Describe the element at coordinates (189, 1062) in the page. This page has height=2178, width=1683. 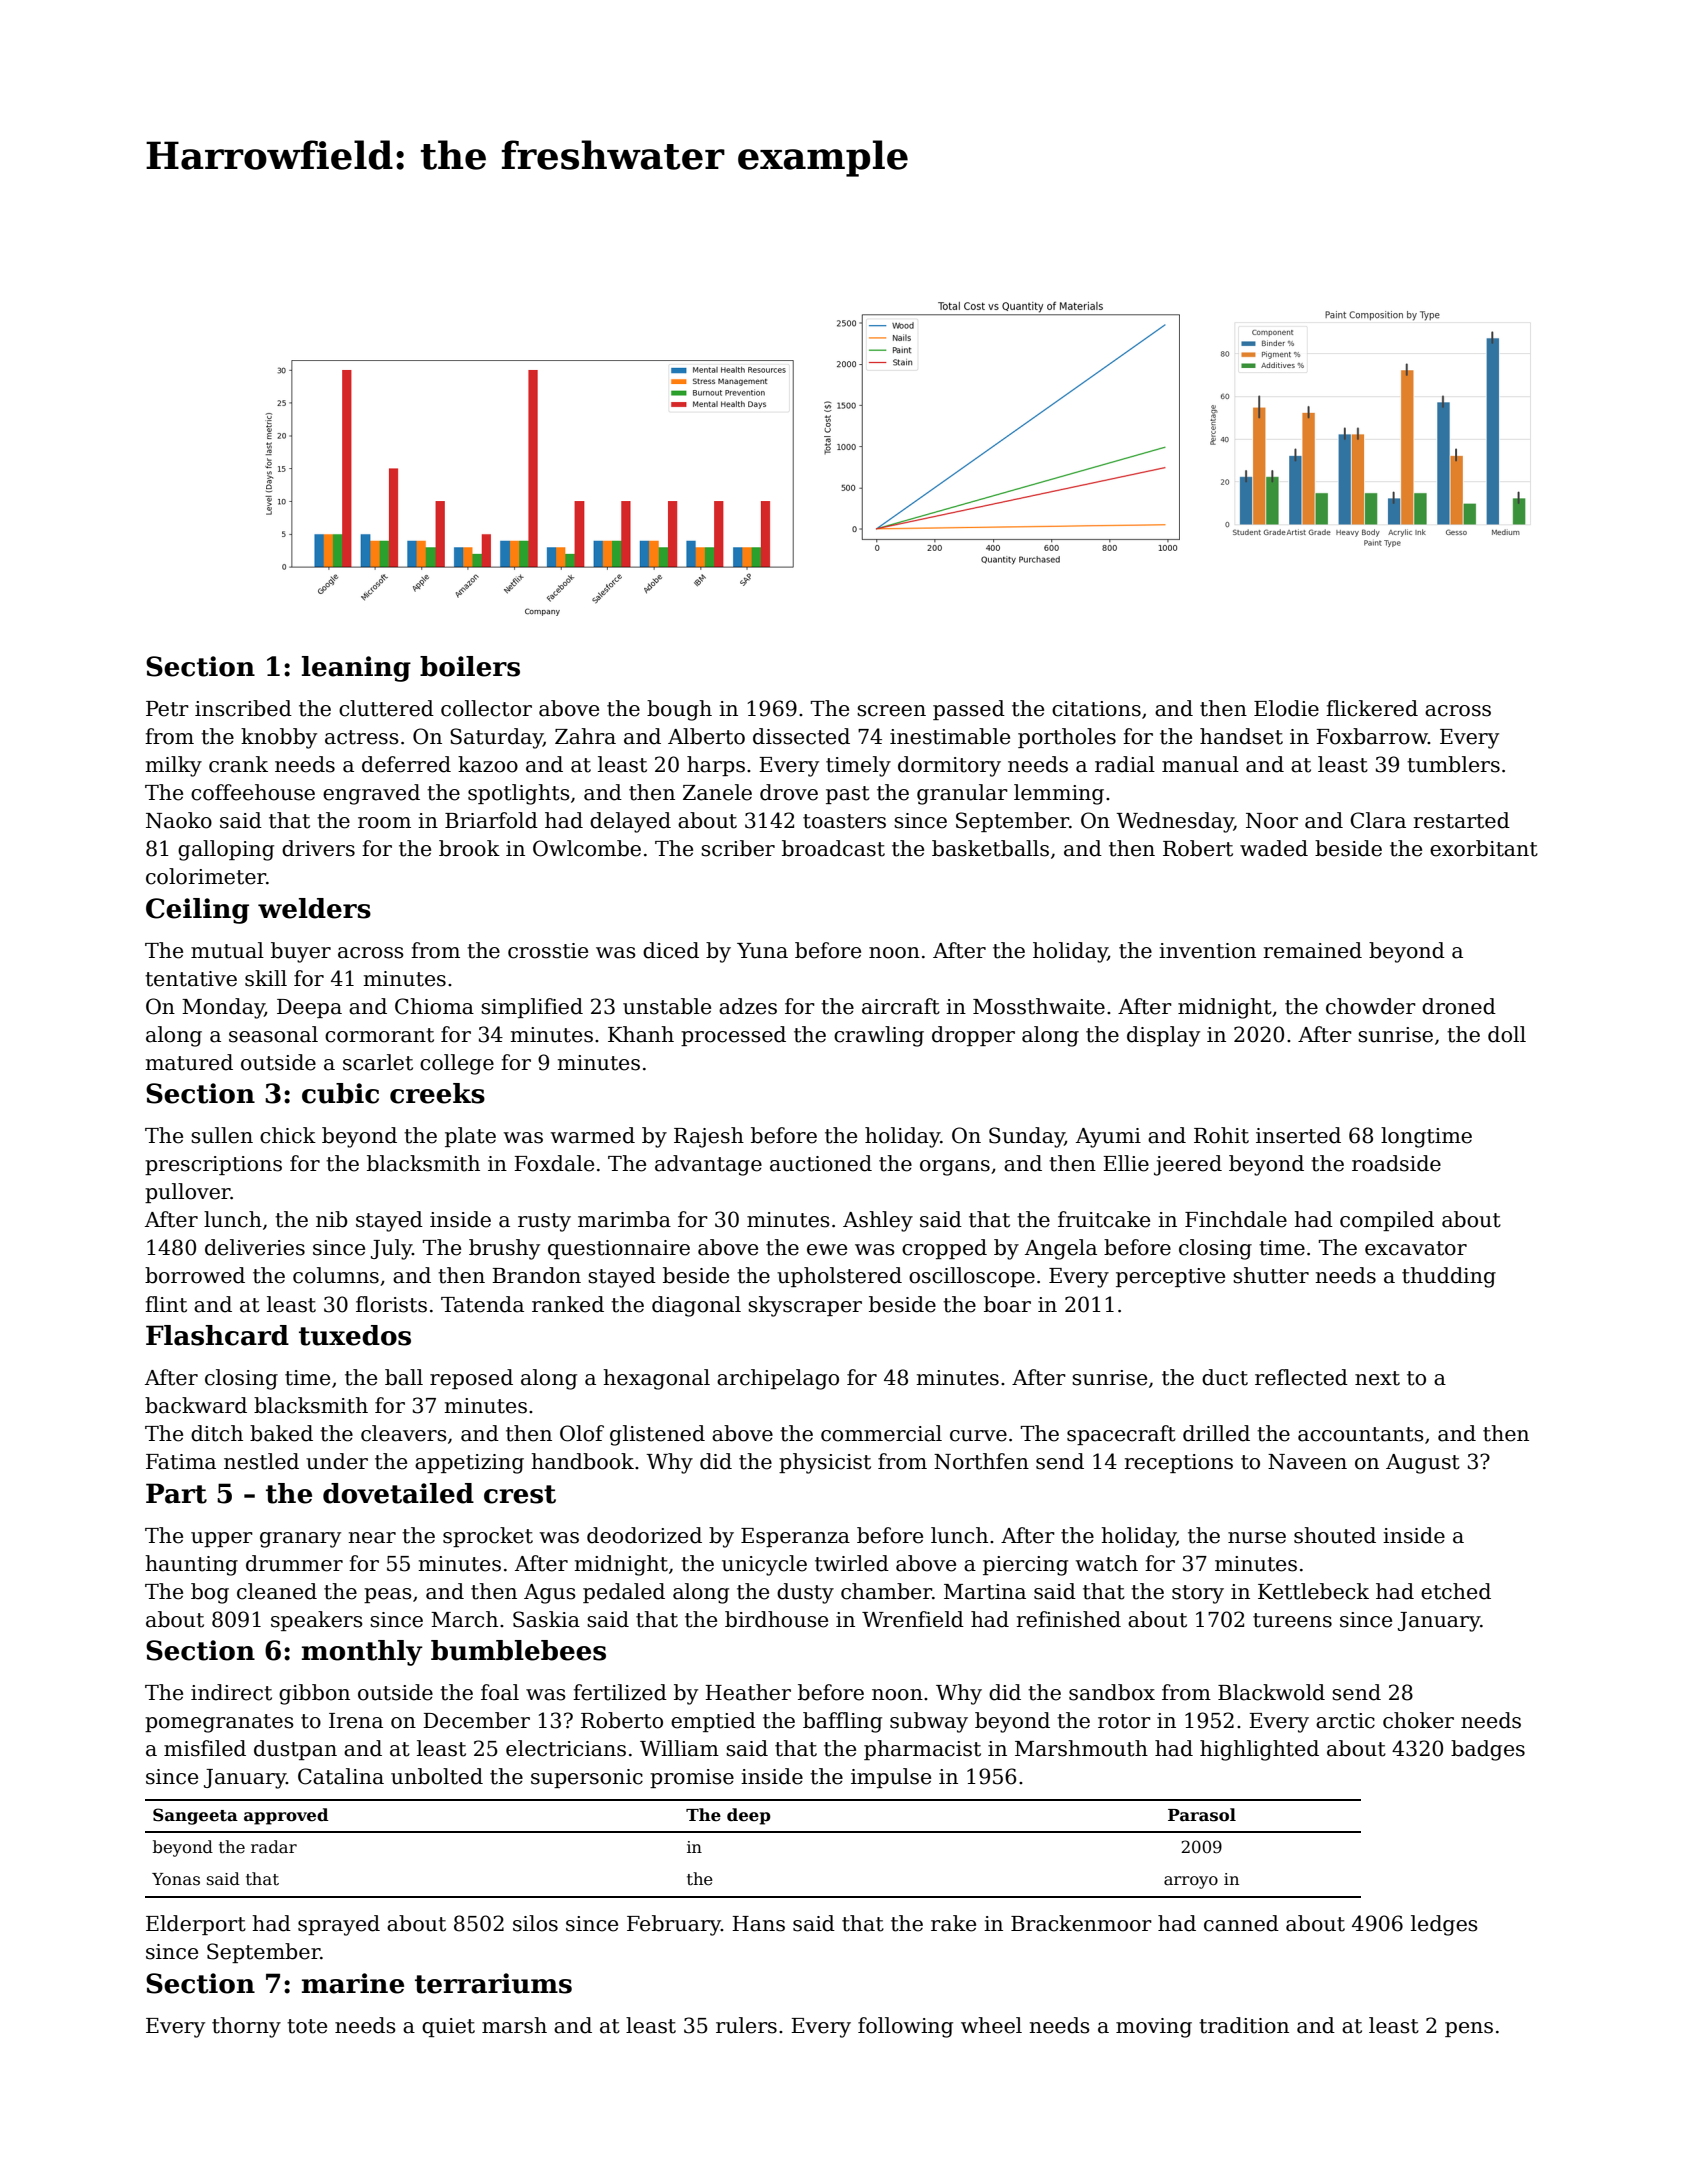
I see `matured` at that location.
